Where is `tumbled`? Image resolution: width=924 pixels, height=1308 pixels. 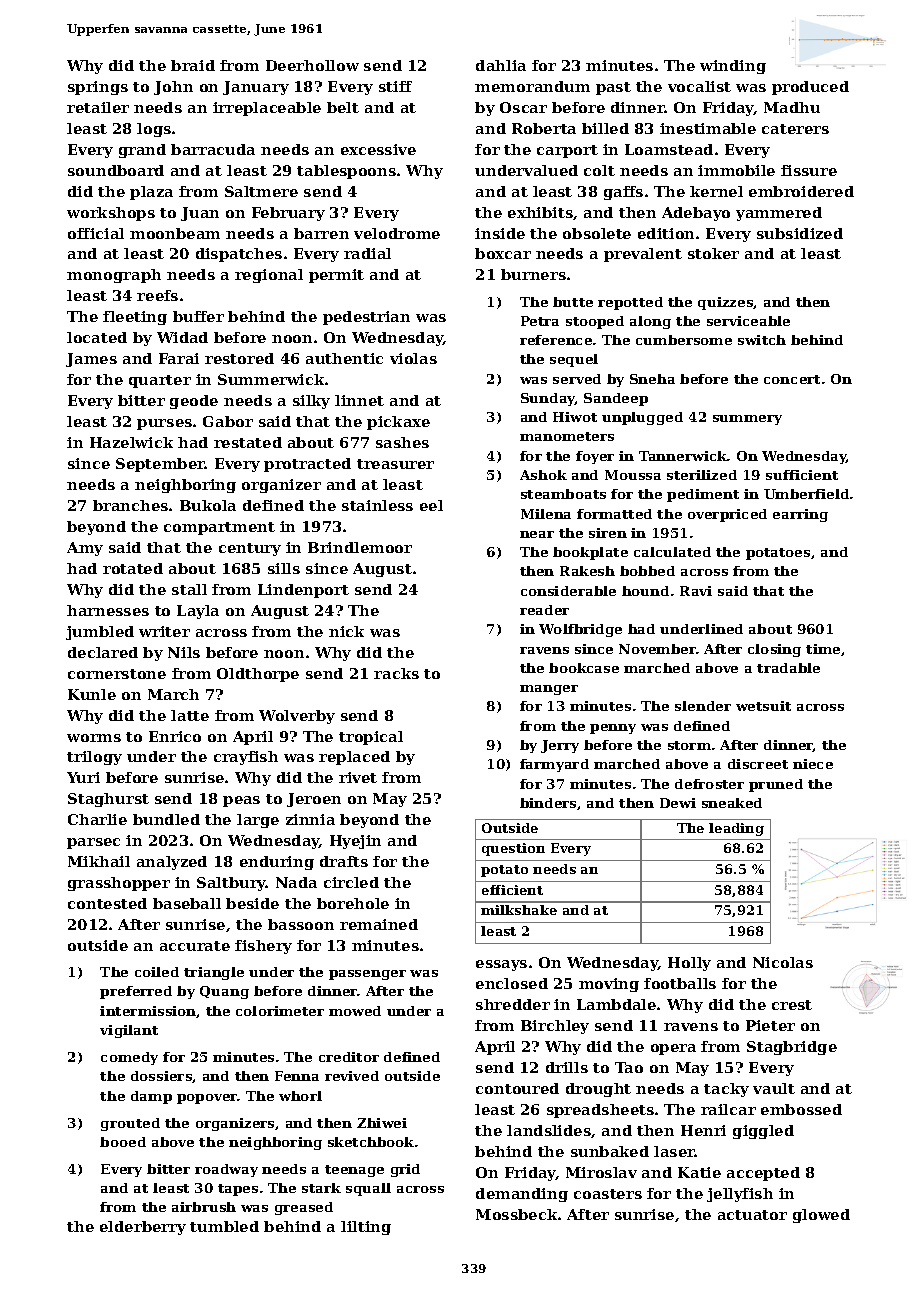
tumbled is located at coordinates (224, 1226).
